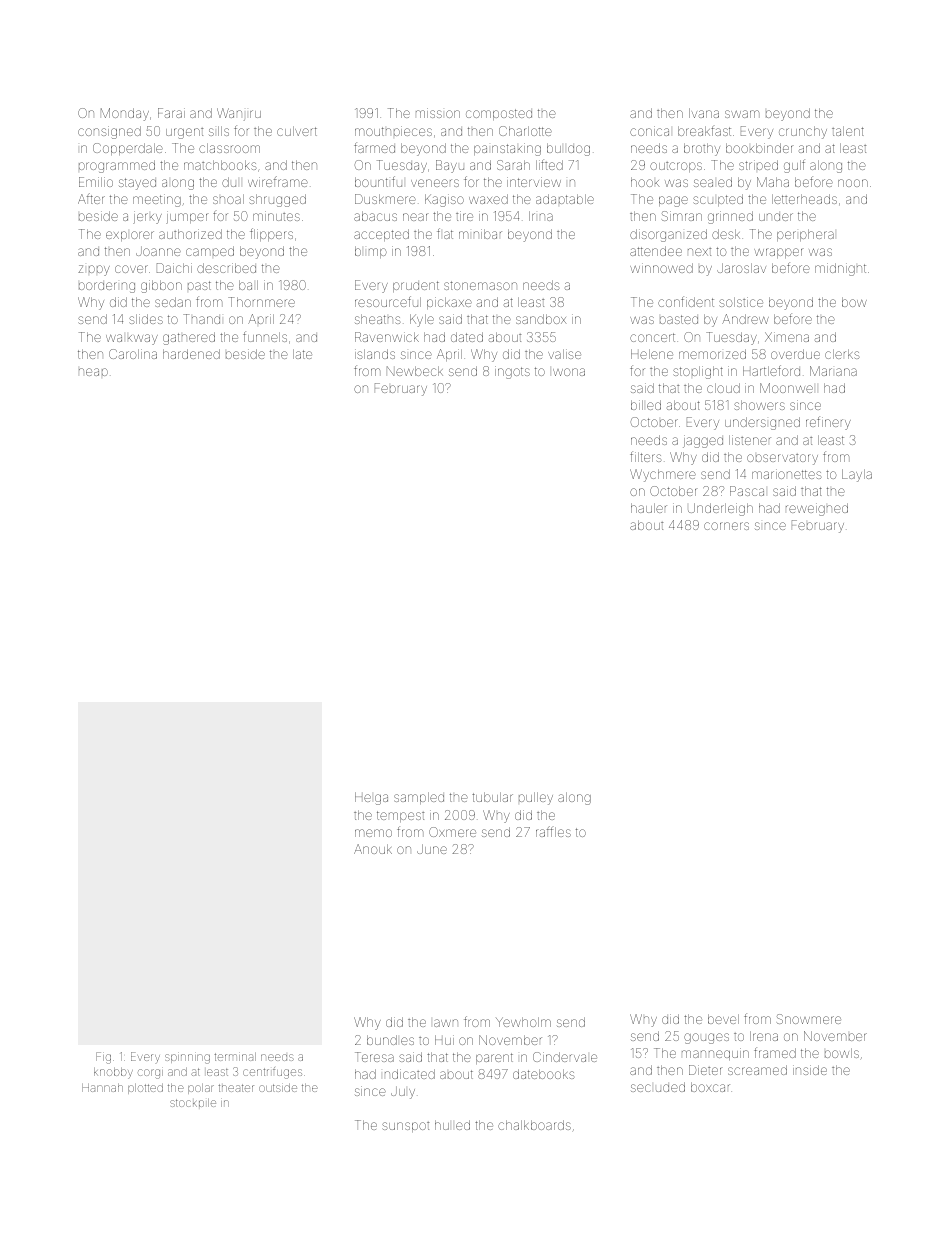 Image resolution: width=952 pixels, height=1233 pixels. I want to click on Newbeck, so click(415, 371).
